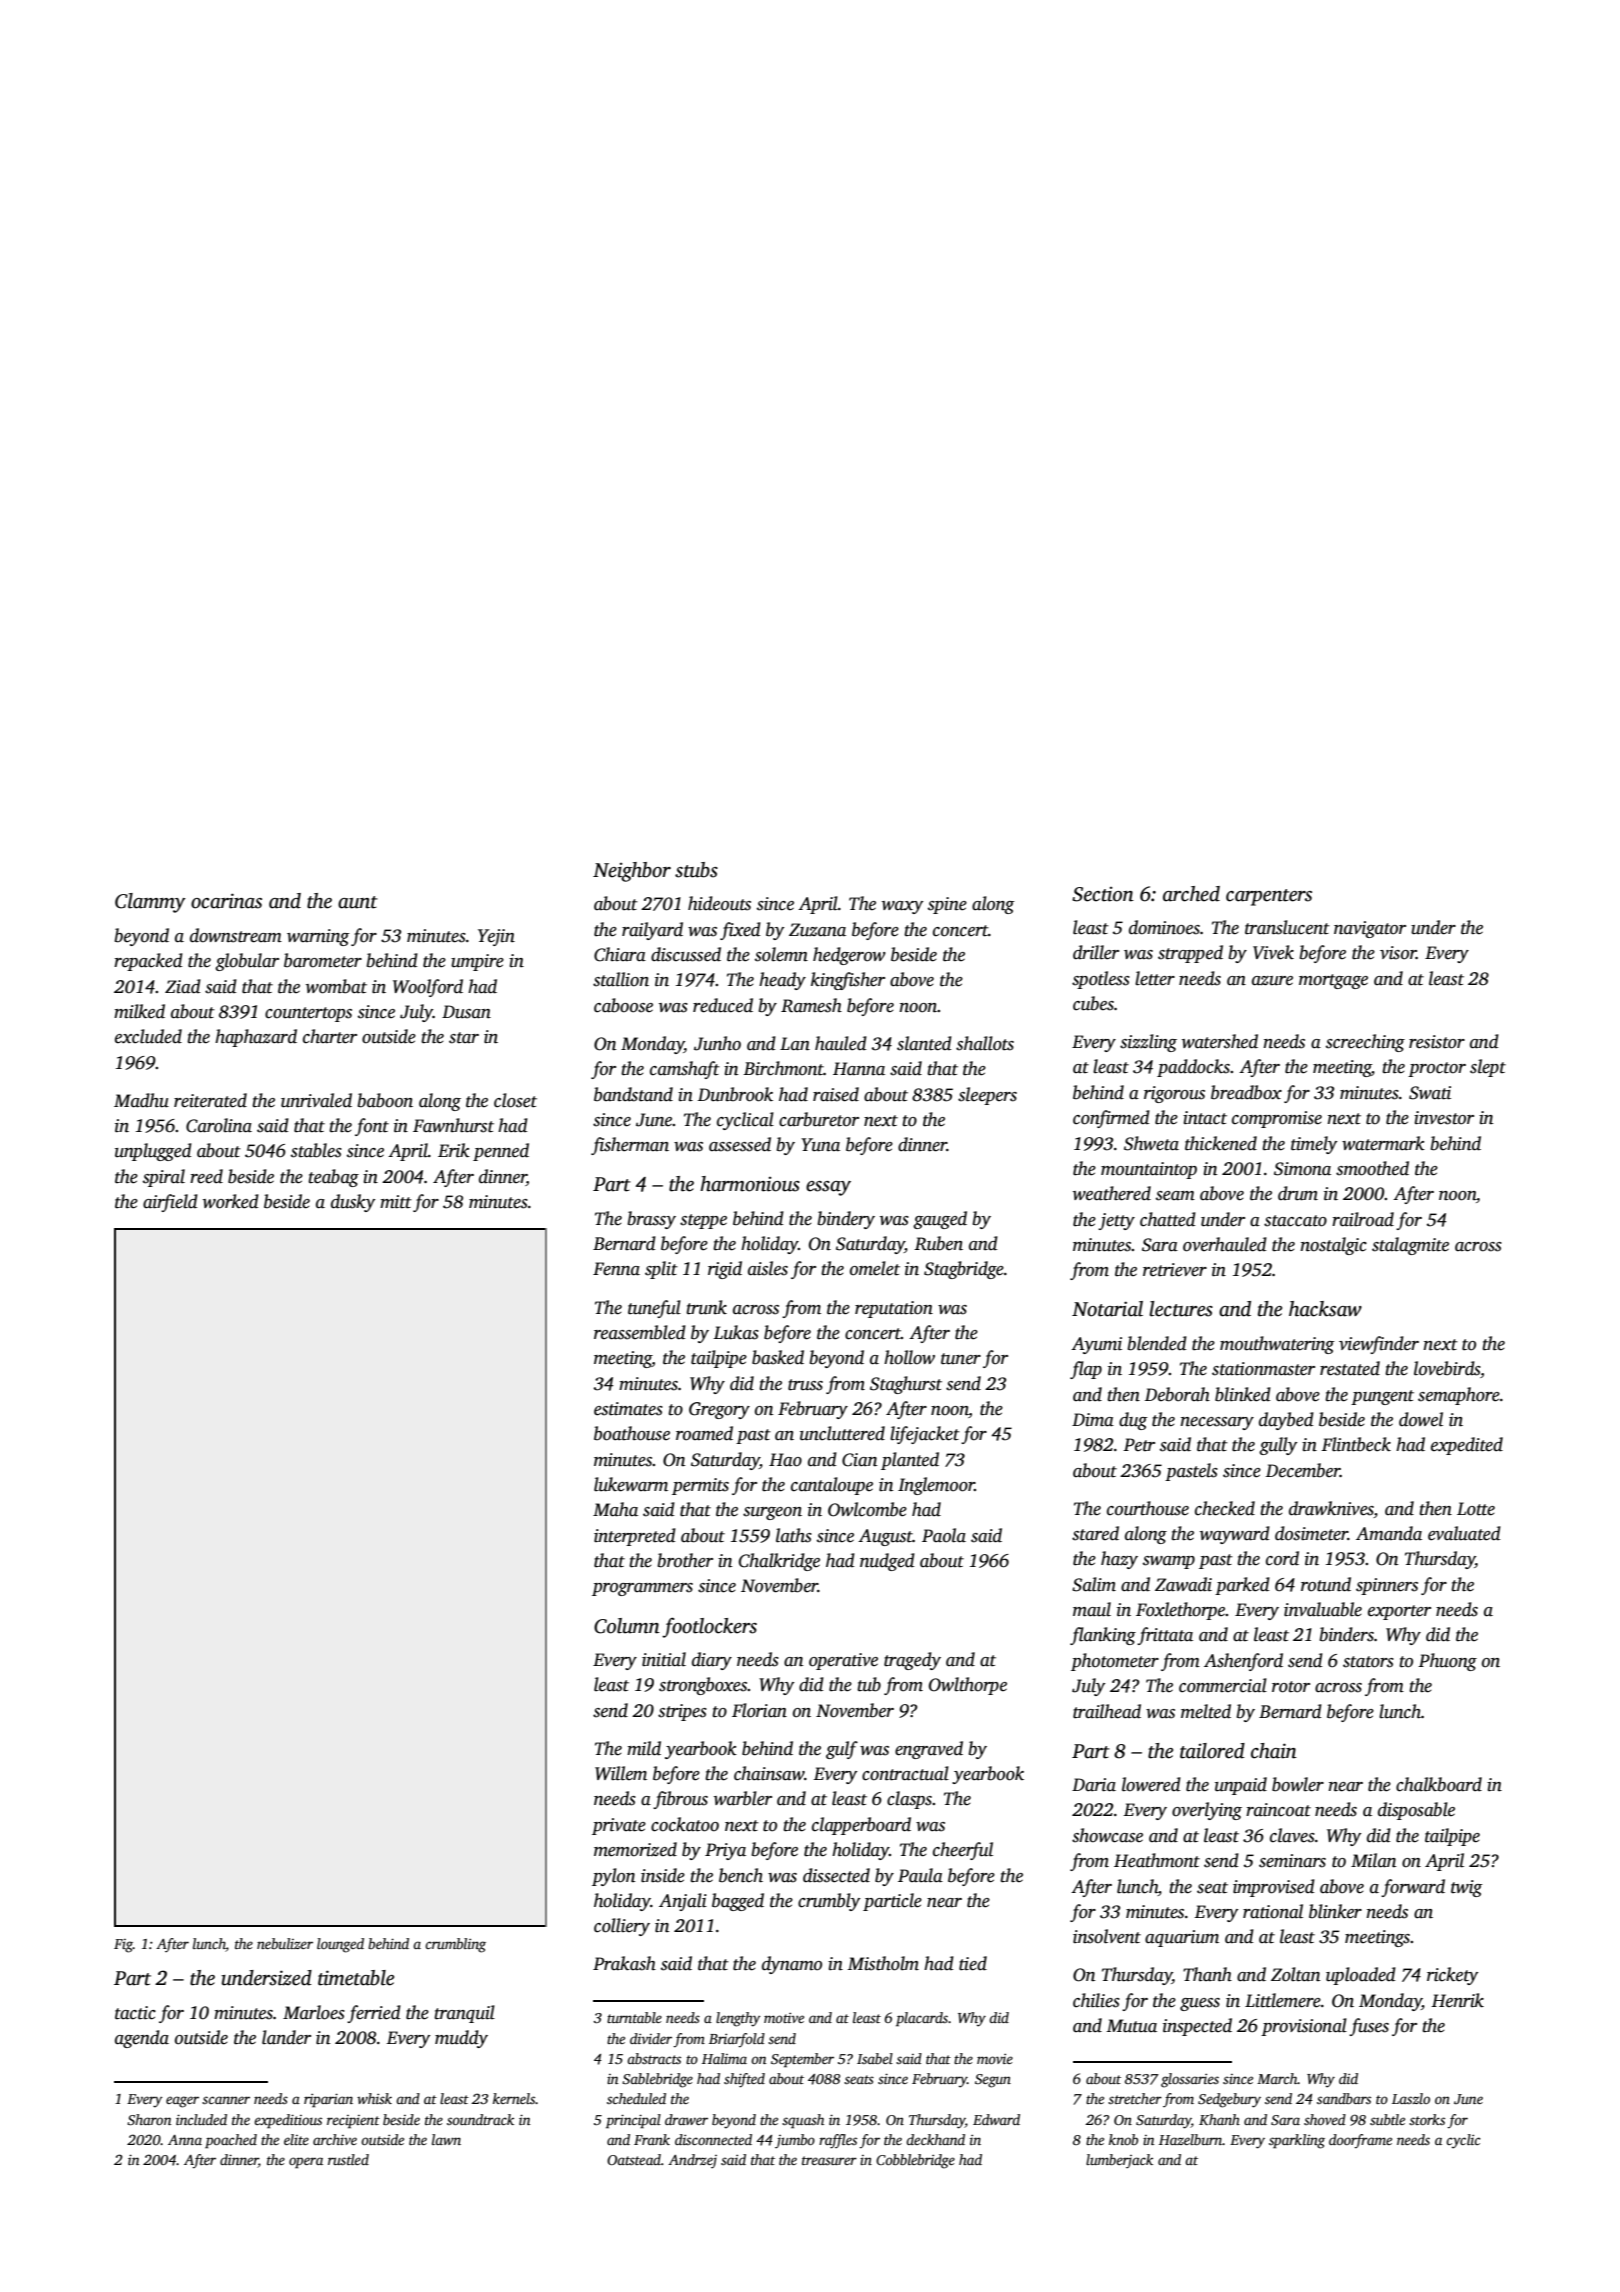 The height and width of the document is (2292, 1620). Describe the element at coordinates (1291, 1687) in the document. I see `rotor` at that location.
